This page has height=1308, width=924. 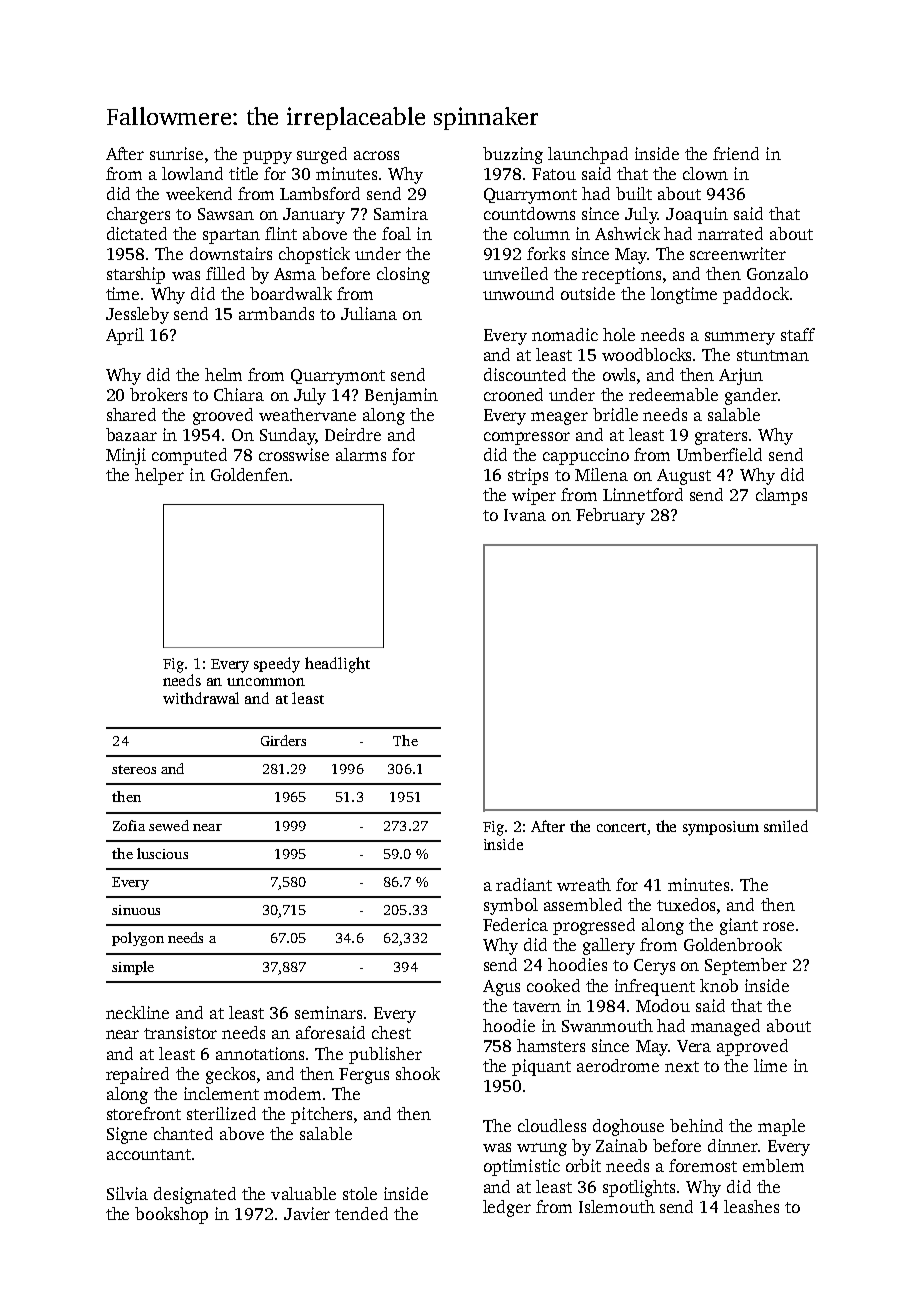 What do you see at coordinates (322, 155) in the page?
I see `surged` at bounding box center [322, 155].
